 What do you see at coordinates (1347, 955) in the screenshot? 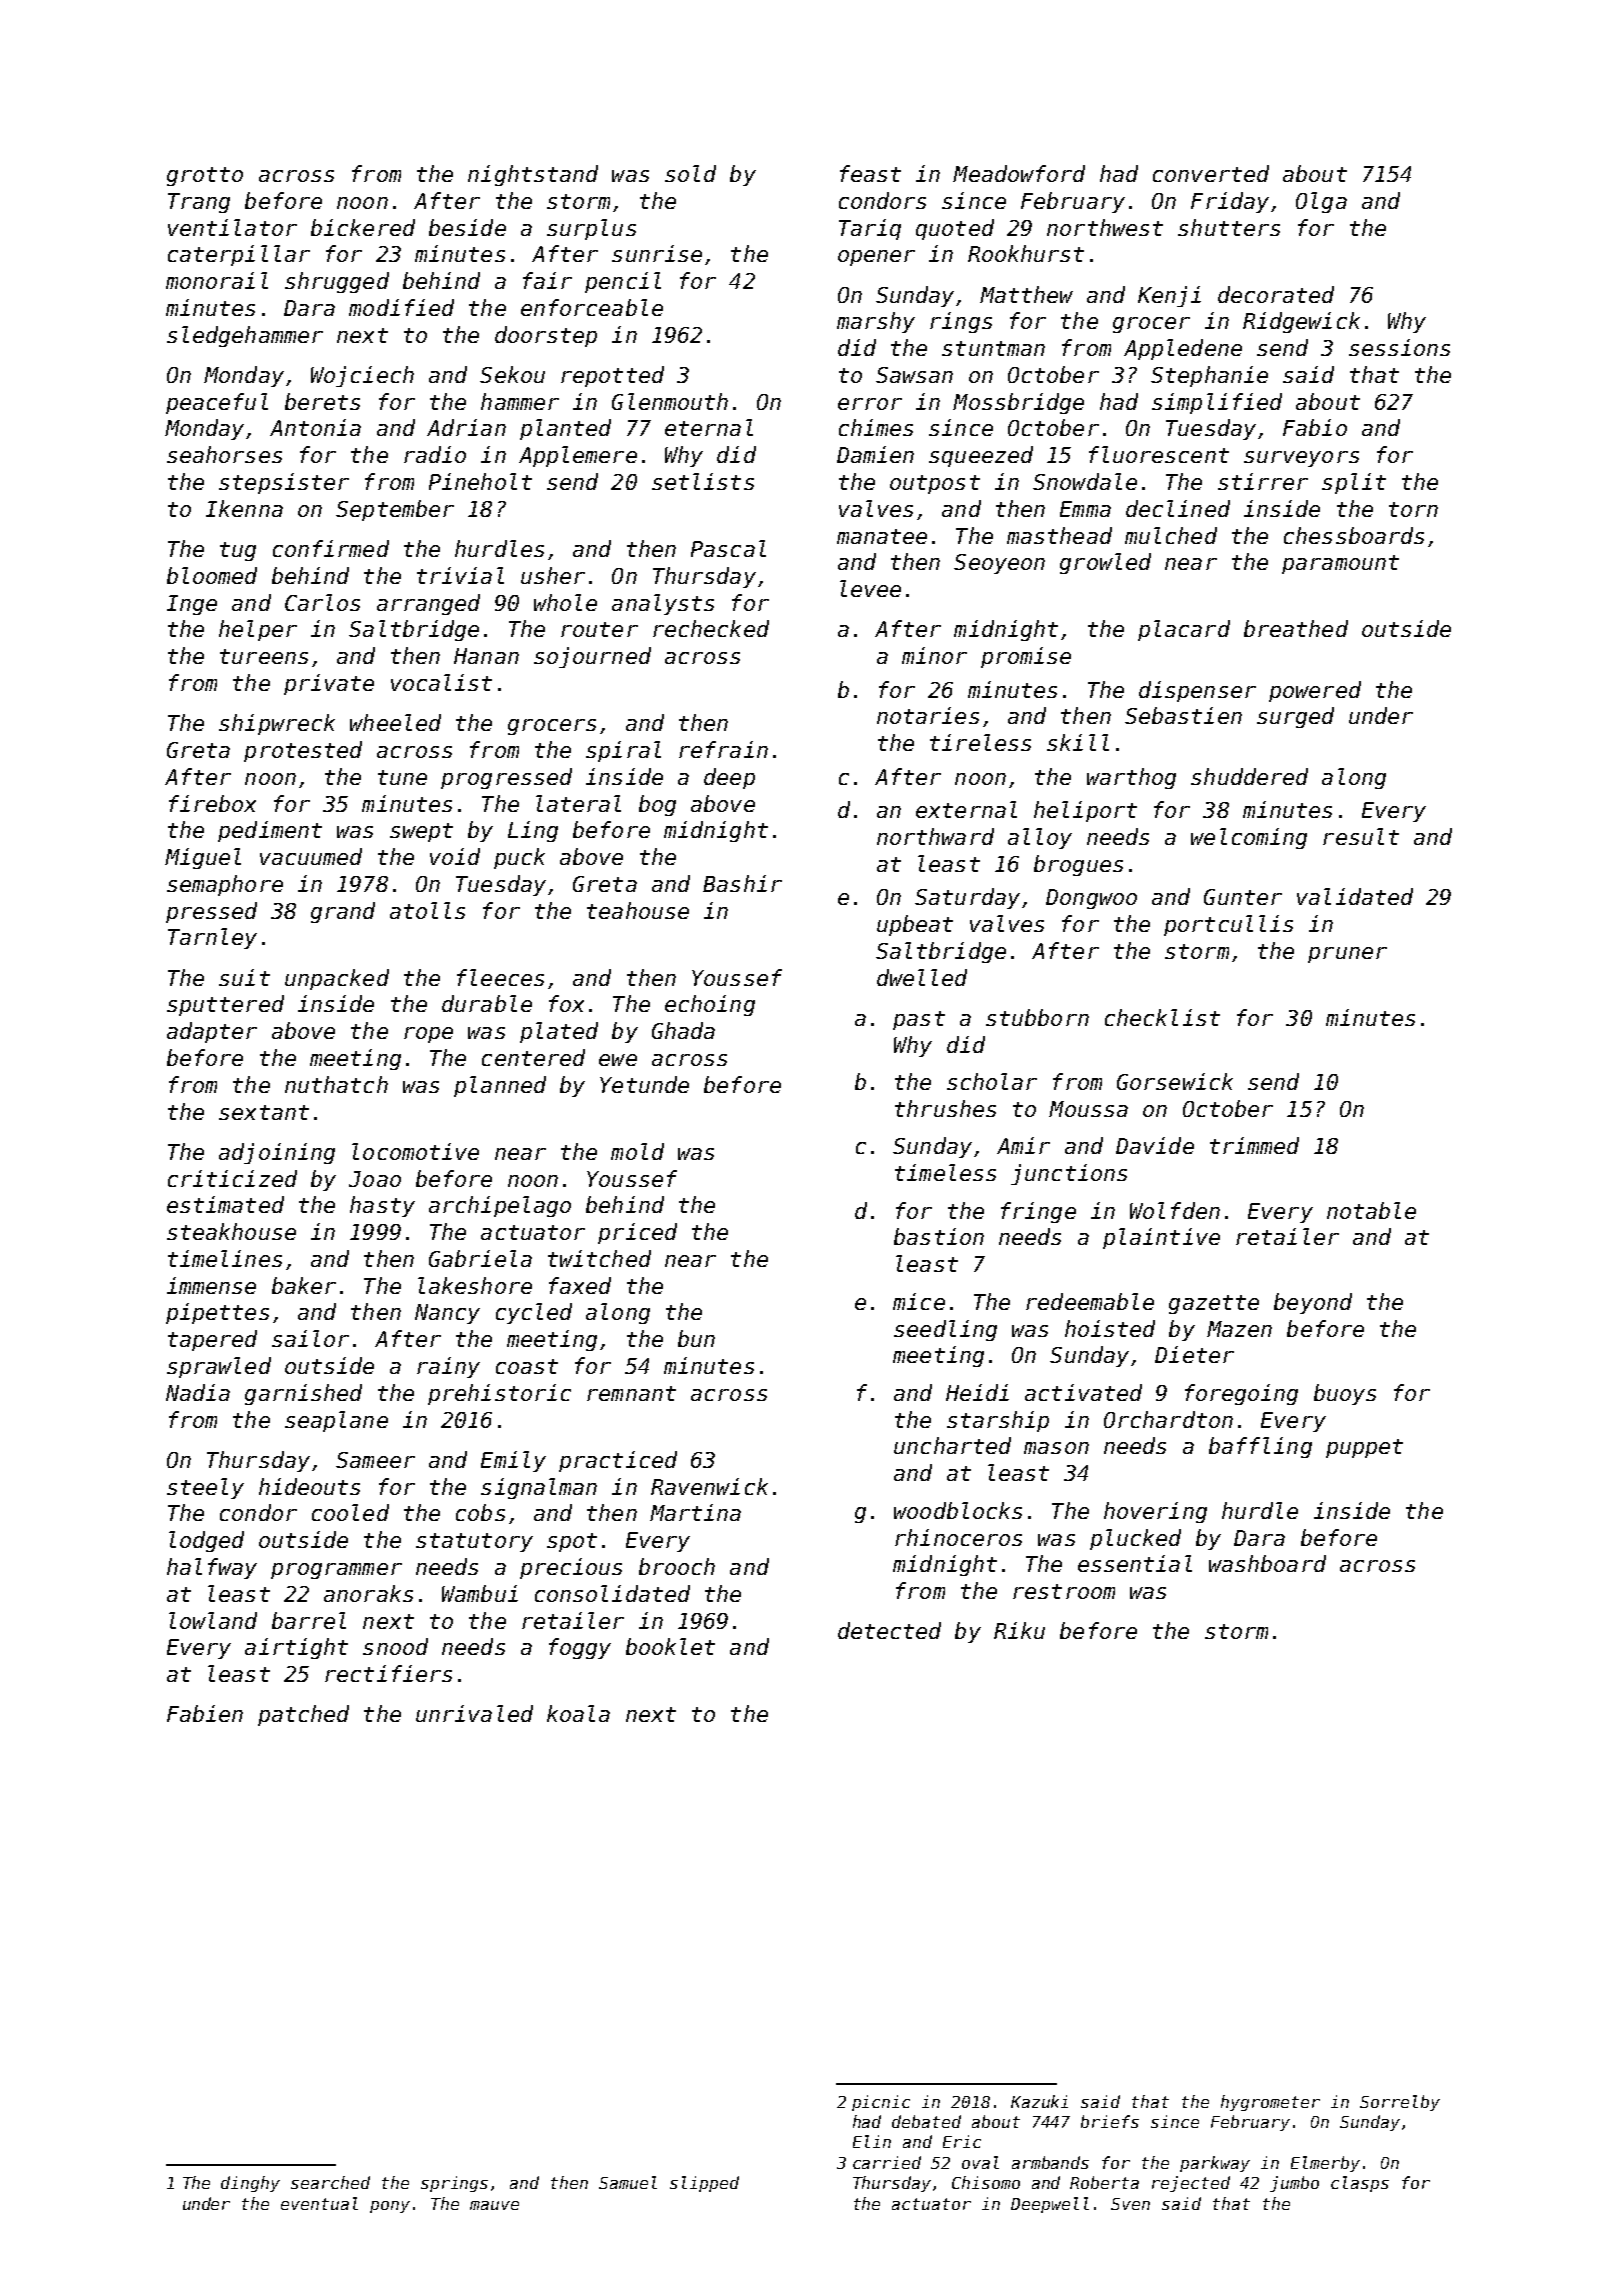
I see `pruner` at bounding box center [1347, 955].
